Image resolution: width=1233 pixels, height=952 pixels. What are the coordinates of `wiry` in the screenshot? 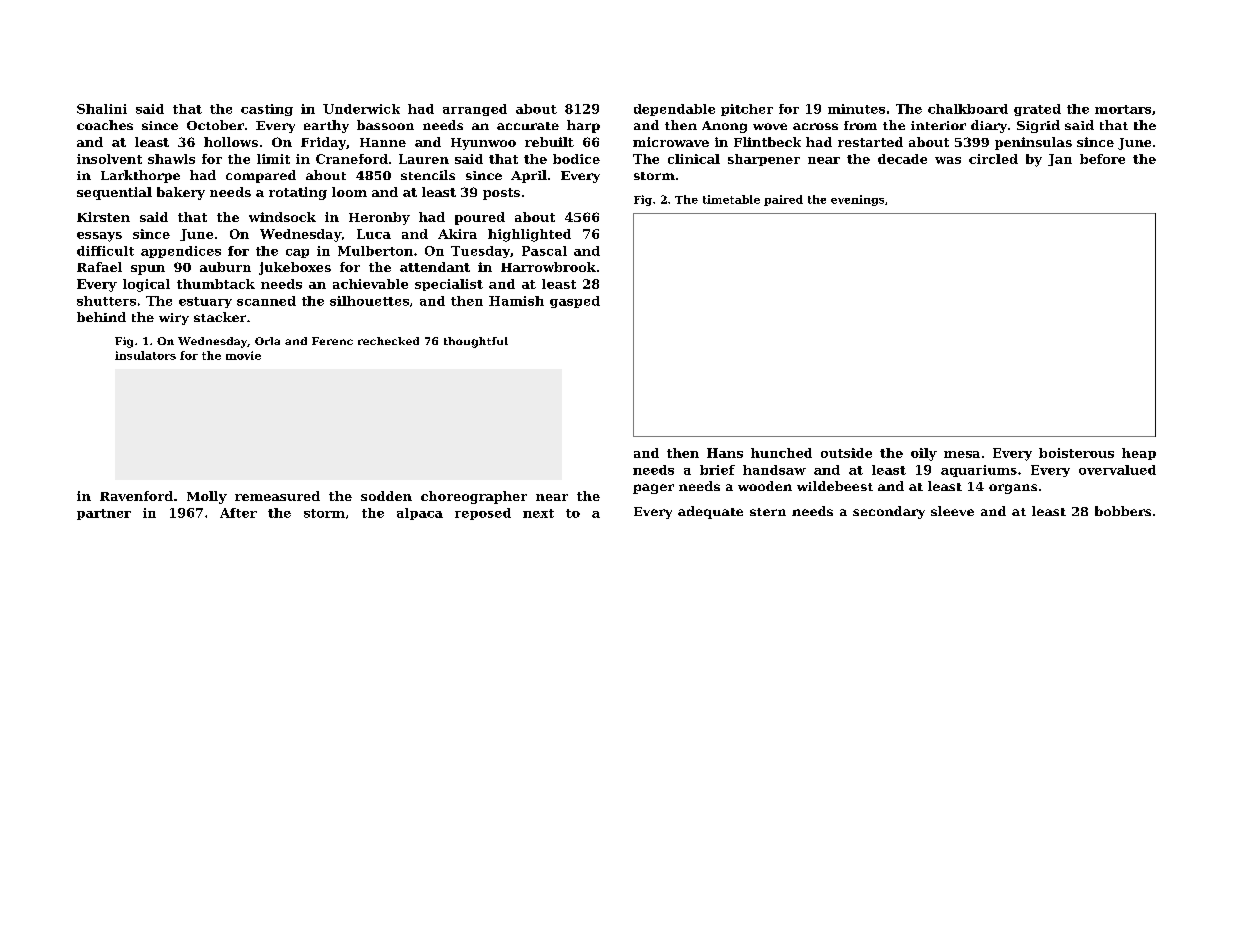 It's located at (174, 319).
